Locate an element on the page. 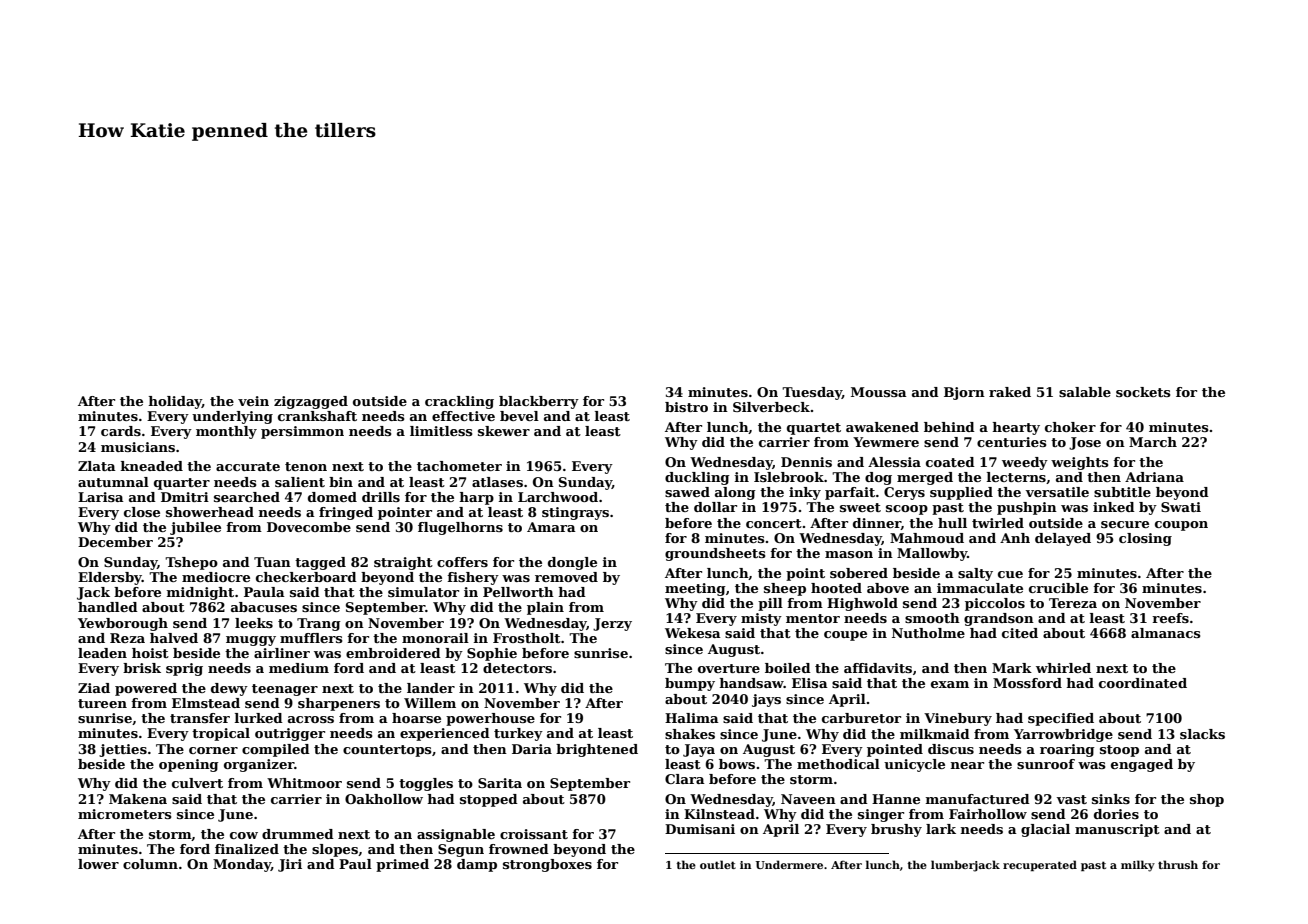 This document has width=1308, height=924. Dumisani is located at coordinates (700, 829).
